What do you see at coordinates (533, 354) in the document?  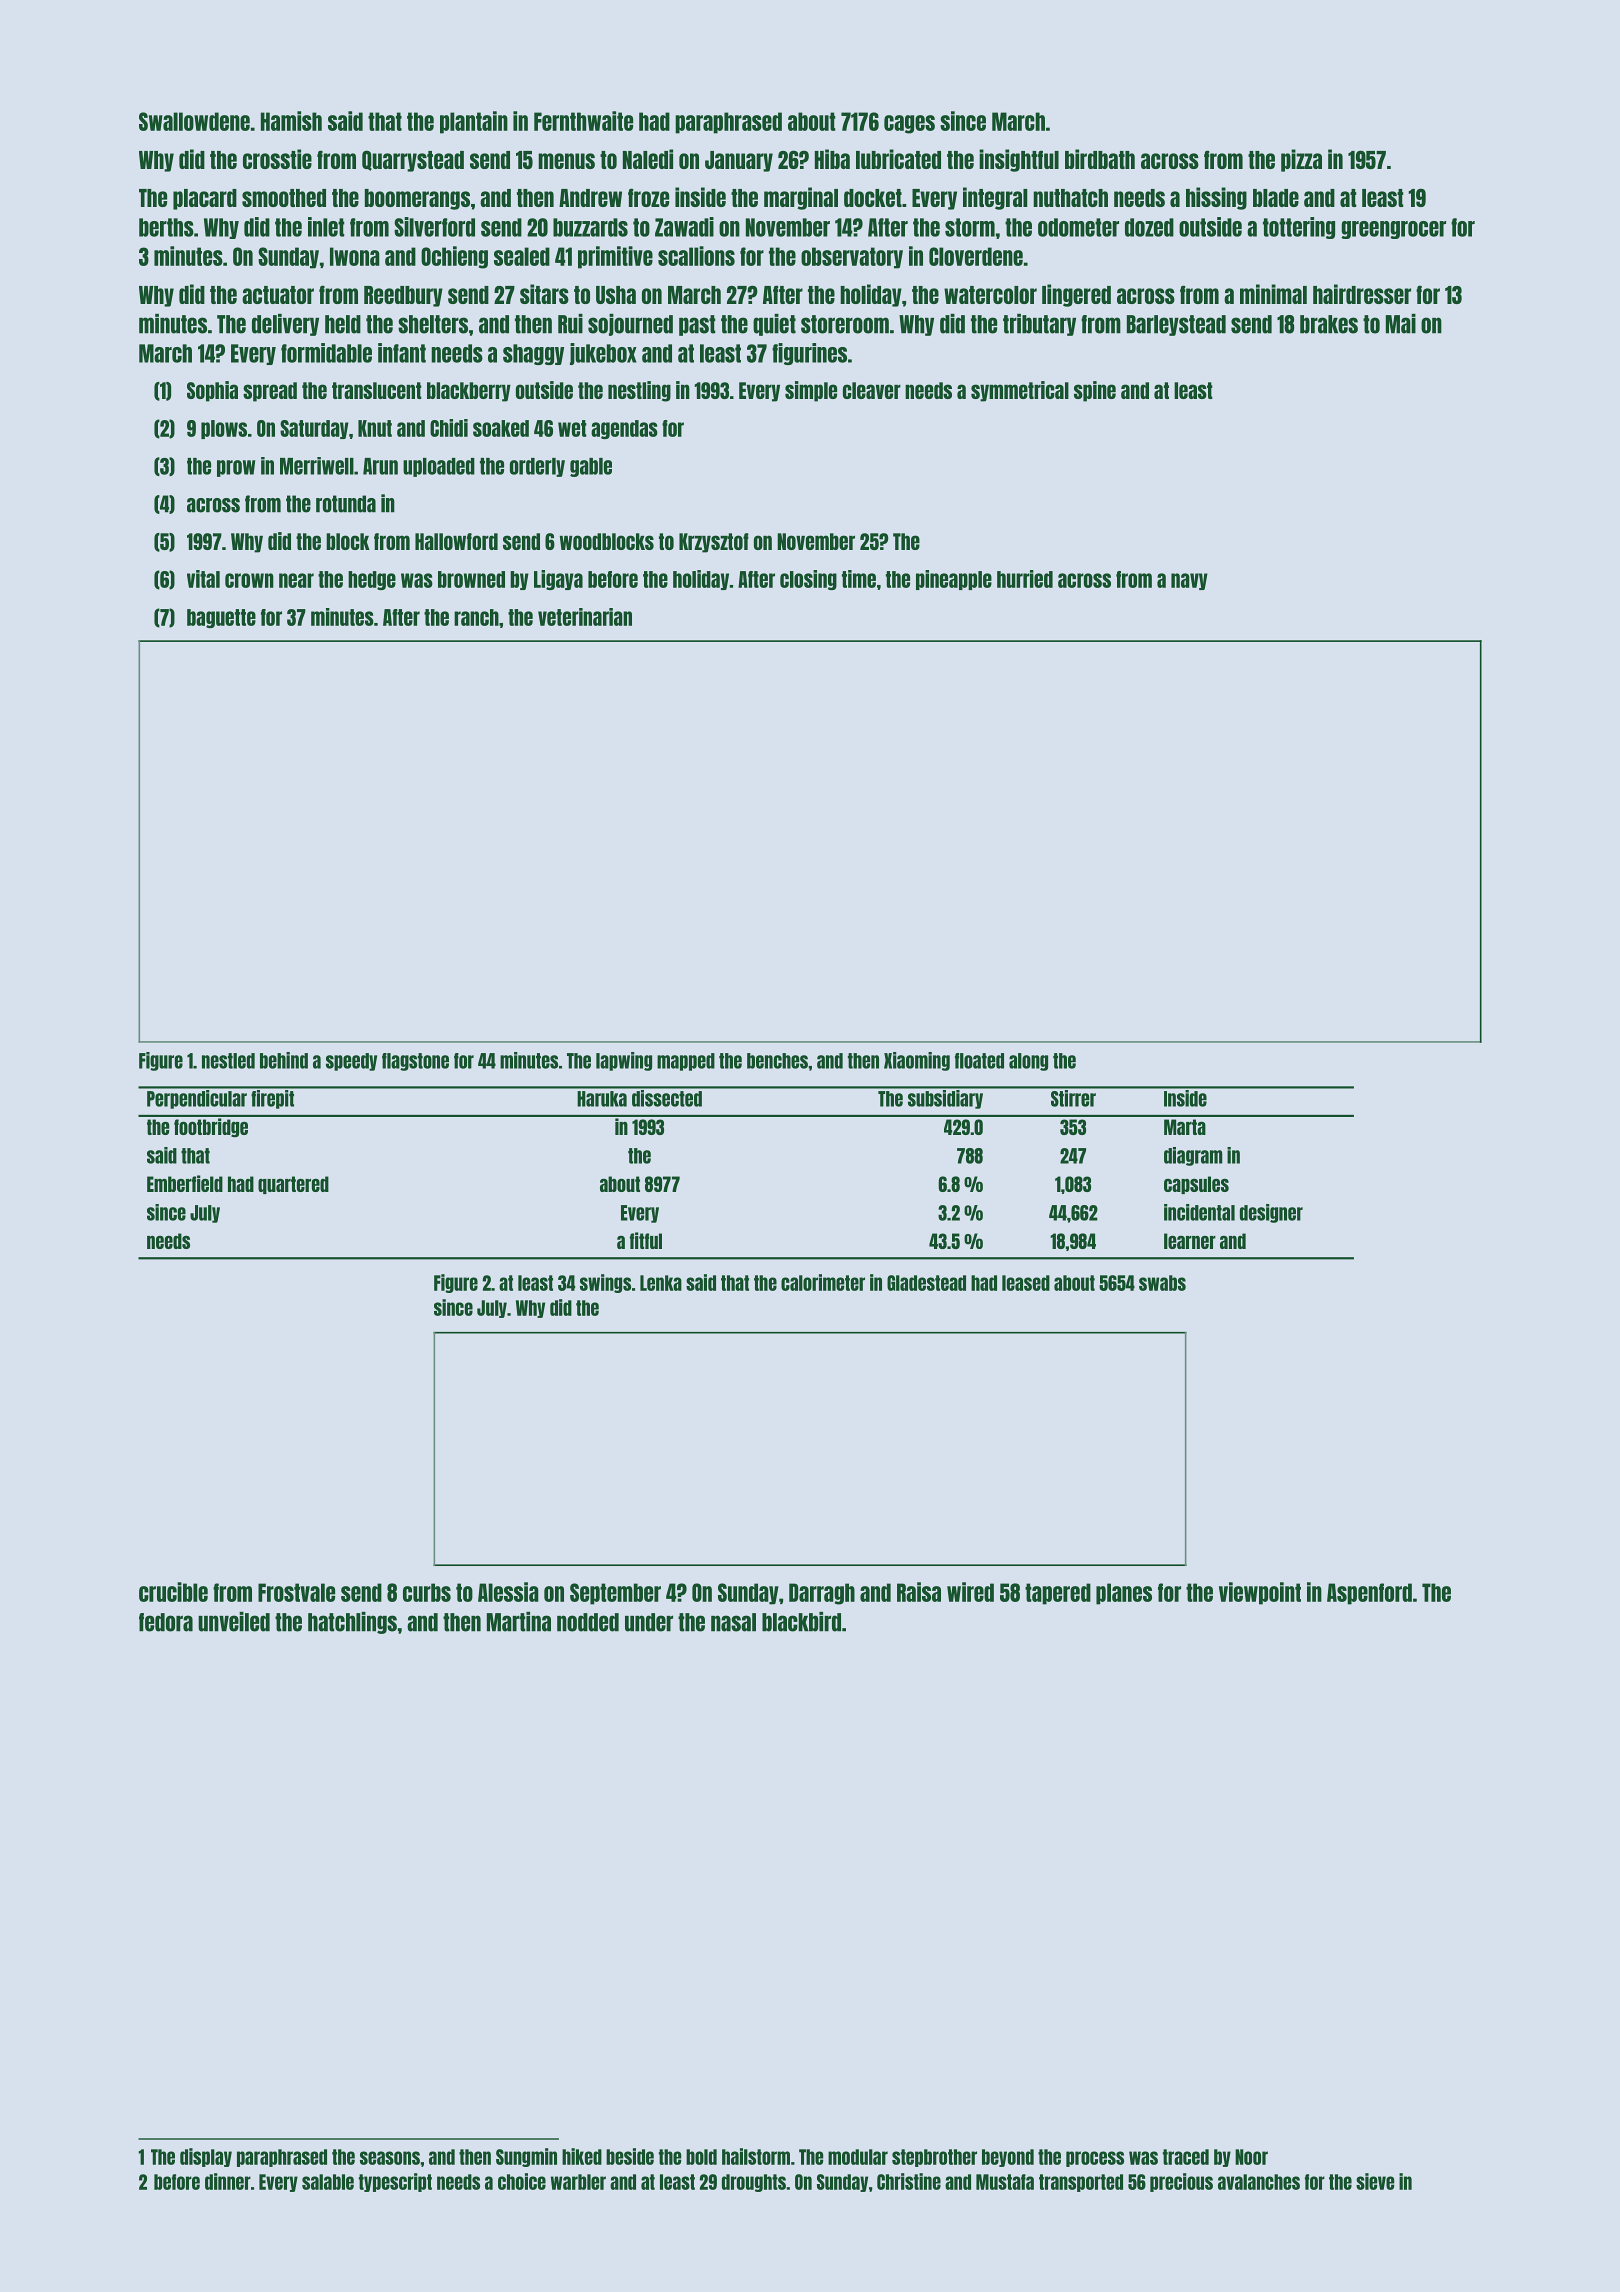 I see `shaggy` at bounding box center [533, 354].
